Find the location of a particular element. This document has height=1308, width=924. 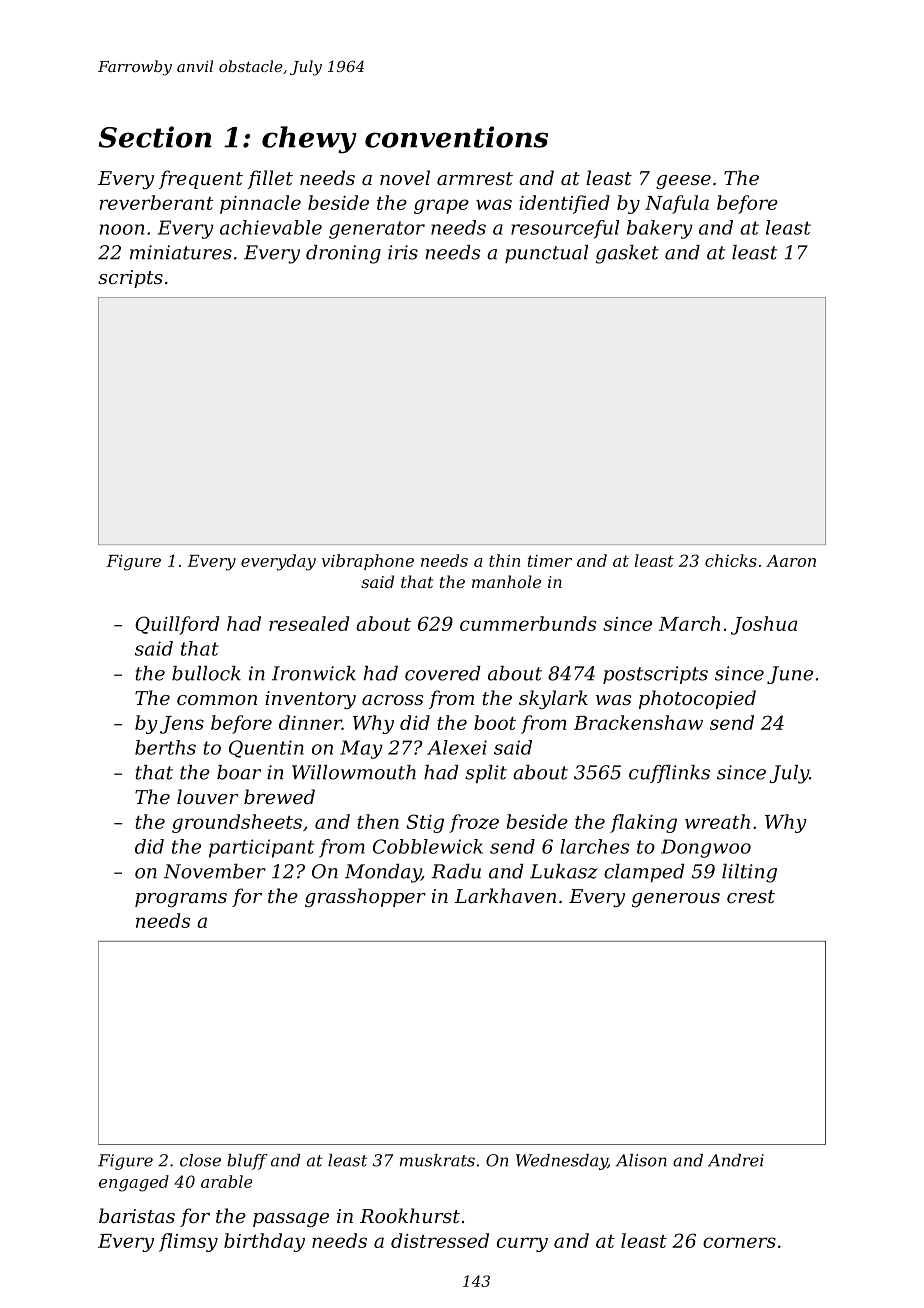

wreath is located at coordinates (717, 821).
